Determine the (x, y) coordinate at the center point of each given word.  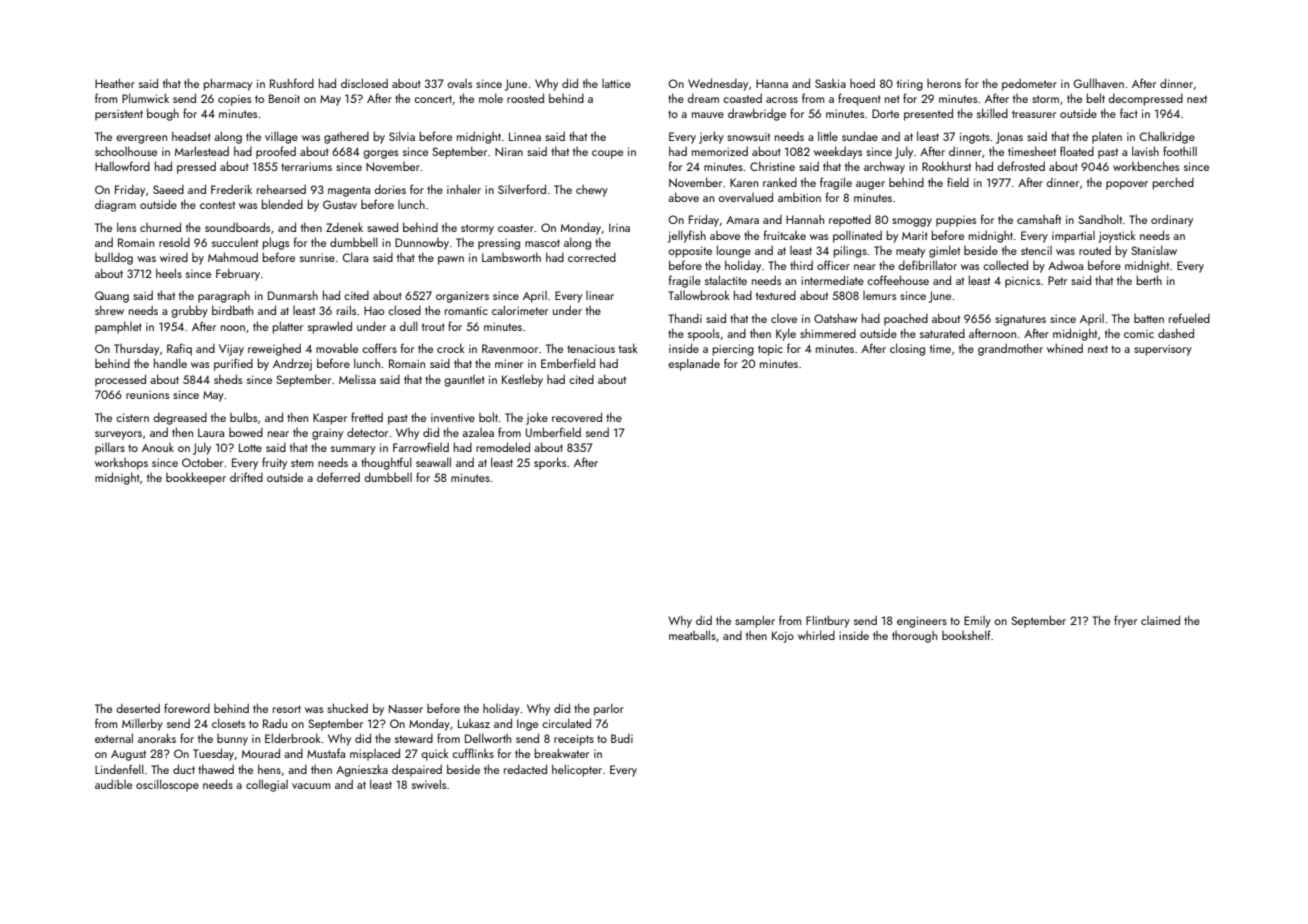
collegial (267, 785)
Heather (115, 83)
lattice (616, 83)
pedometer (1029, 84)
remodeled (503, 447)
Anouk (158, 447)
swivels (429, 784)
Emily (977, 622)
